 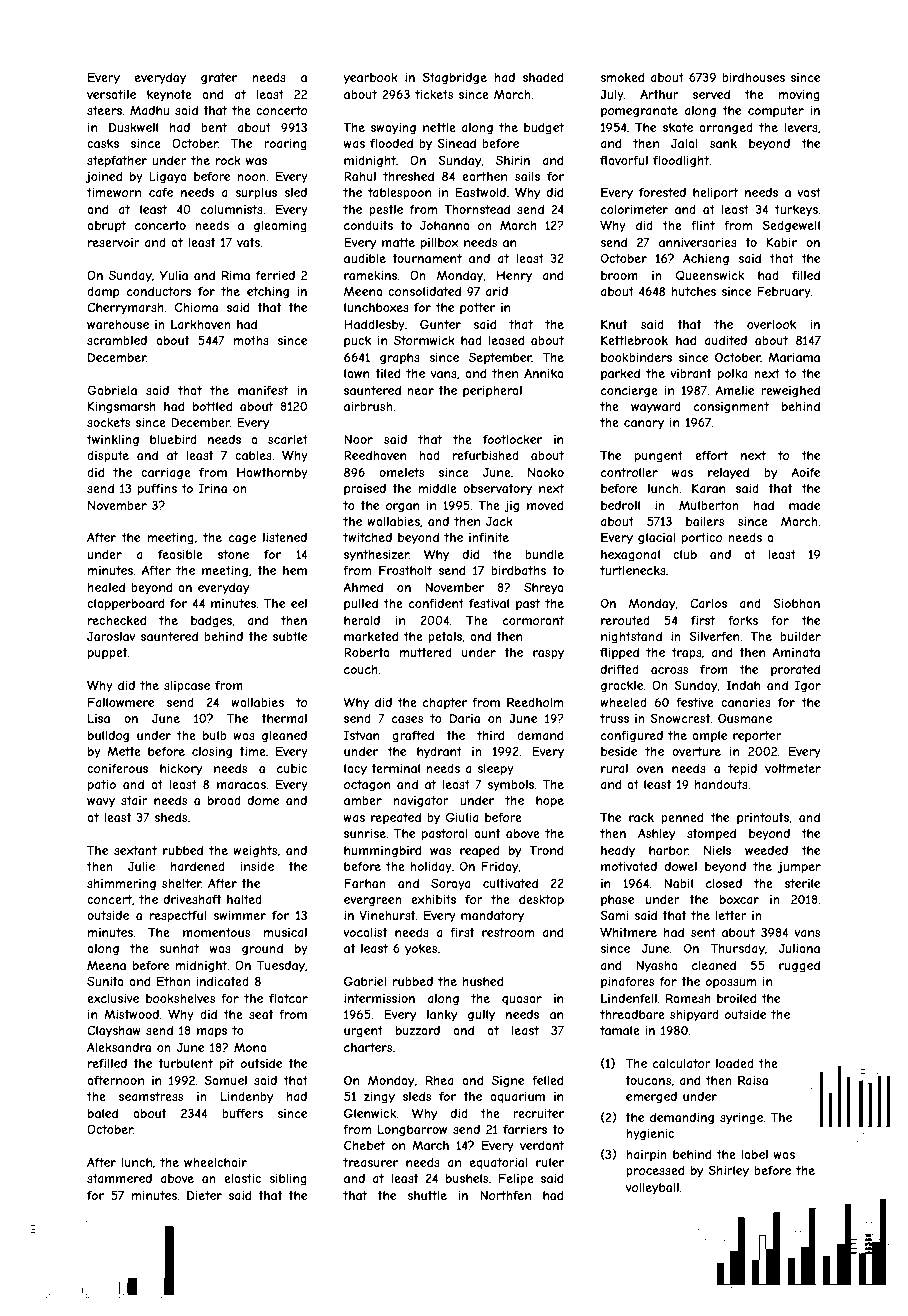 I want to click on tickets, so click(x=434, y=94).
